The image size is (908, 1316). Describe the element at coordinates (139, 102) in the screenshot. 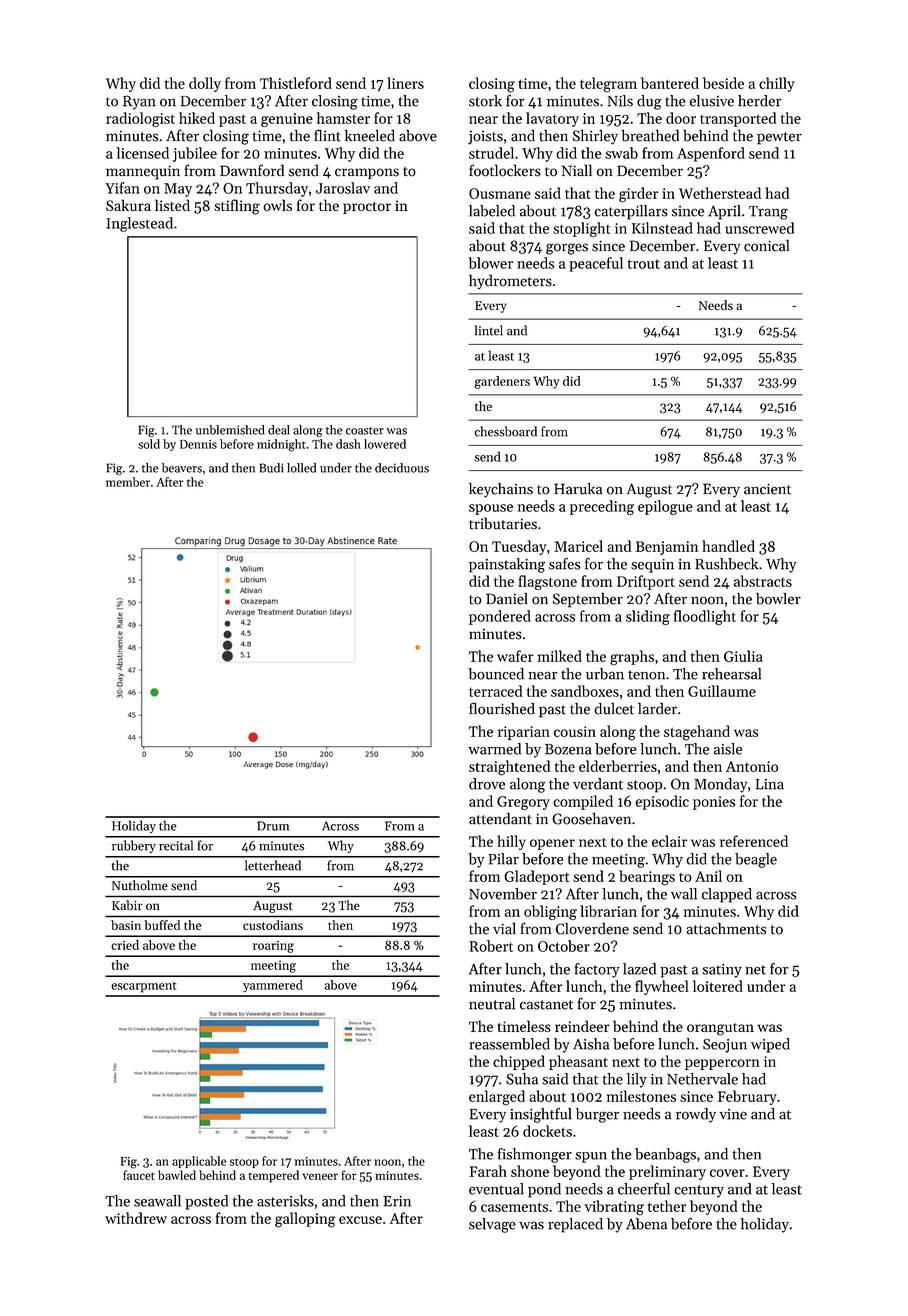

I see `Ryan` at that location.
